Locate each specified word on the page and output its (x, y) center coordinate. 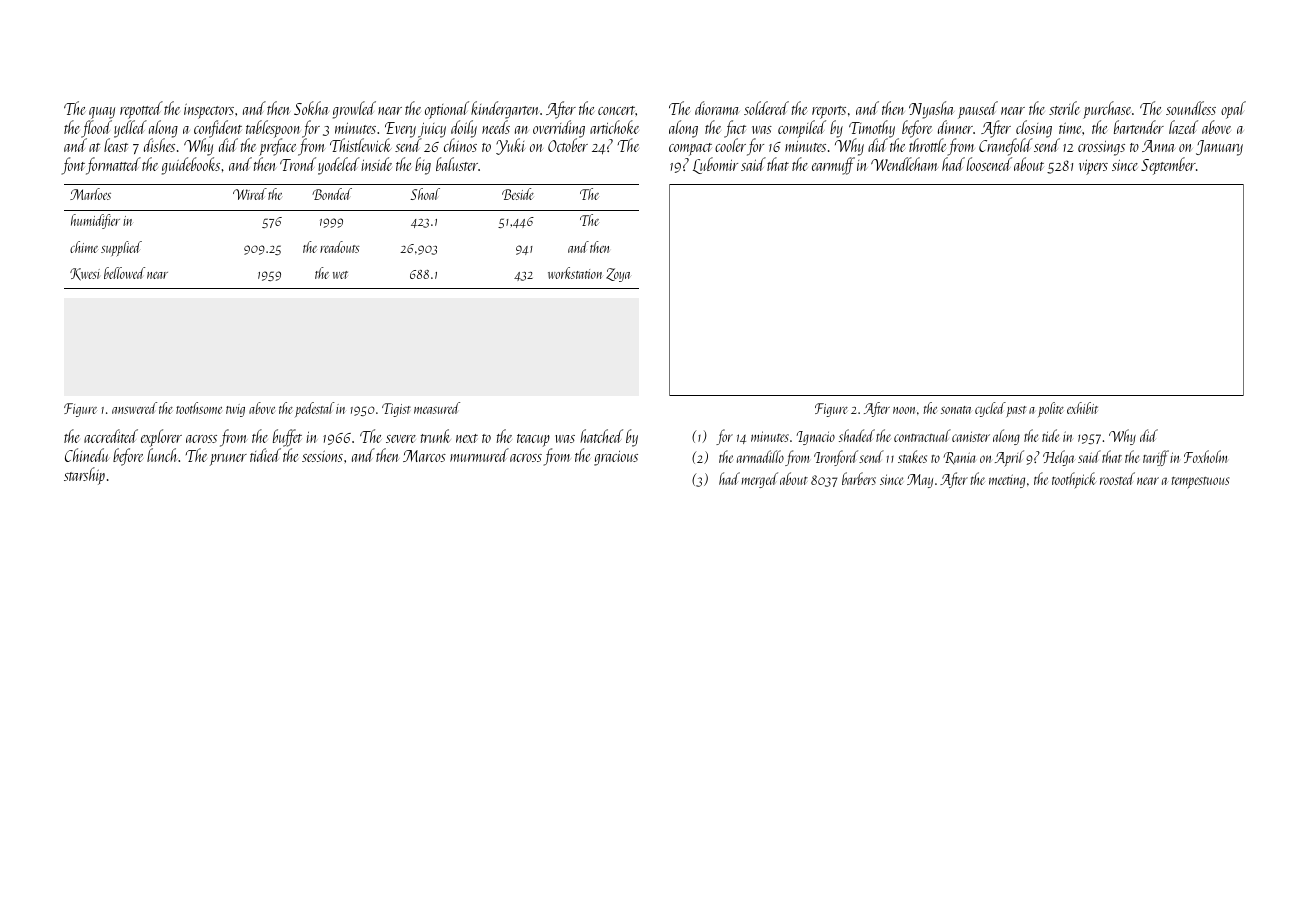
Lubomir (715, 166)
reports (829, 112)
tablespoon (273, 129)
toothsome (199, 408)
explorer (161, 438)
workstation (575, 273)
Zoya (618, 275)
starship (84, 476)
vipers (1093, 167)
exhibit (1082, 408)
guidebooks (191, 166)
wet (340, 275)
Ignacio (815, 438)
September (1168, 166)
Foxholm (1205, 456)
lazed (1183, 127)
